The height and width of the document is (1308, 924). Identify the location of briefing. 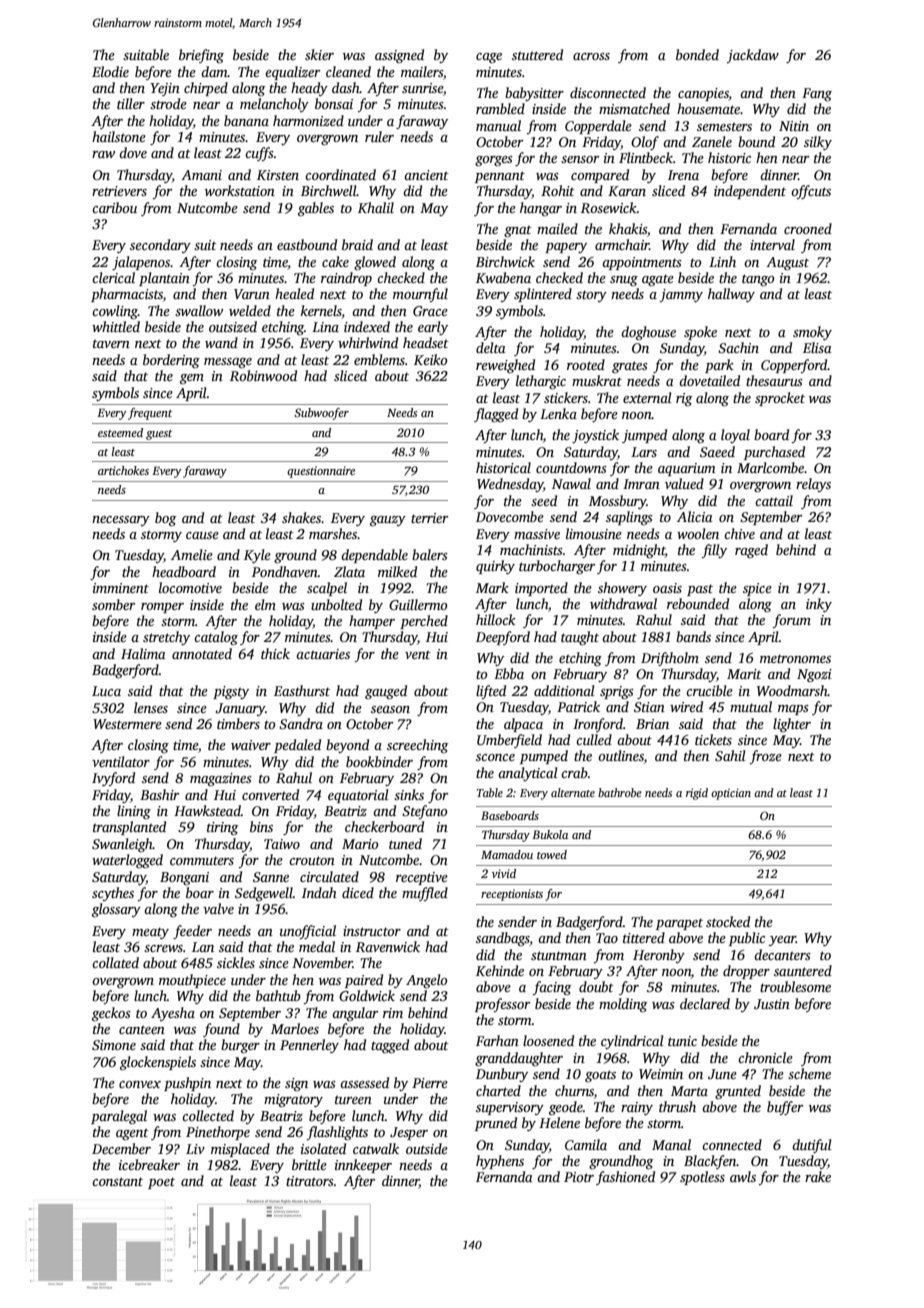
(201, 56).
